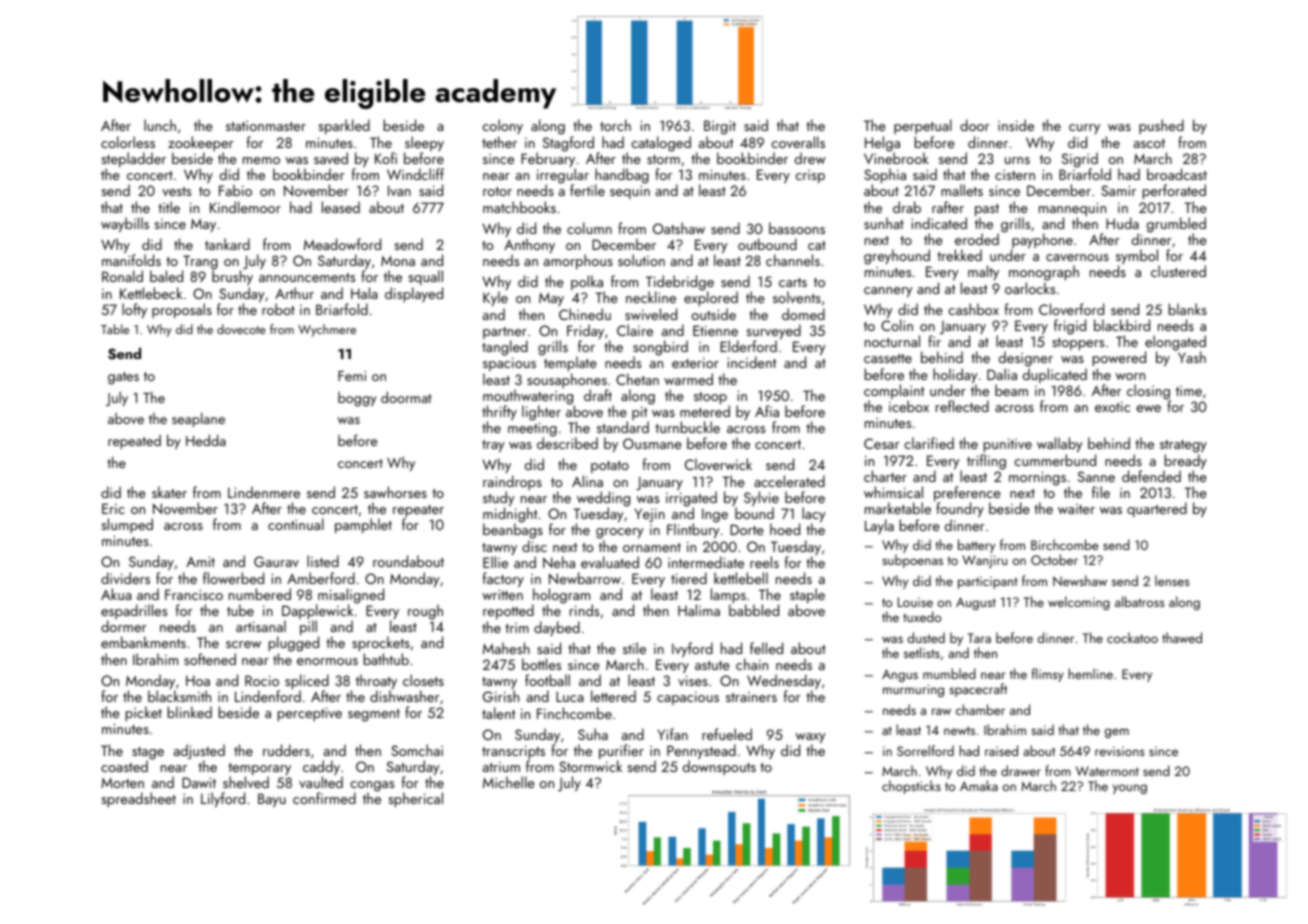 This screenshot has height=924, width=1308. Describe the element at coordinates (223, 799) in the screenshot. I see `Lilyford` at that location.
